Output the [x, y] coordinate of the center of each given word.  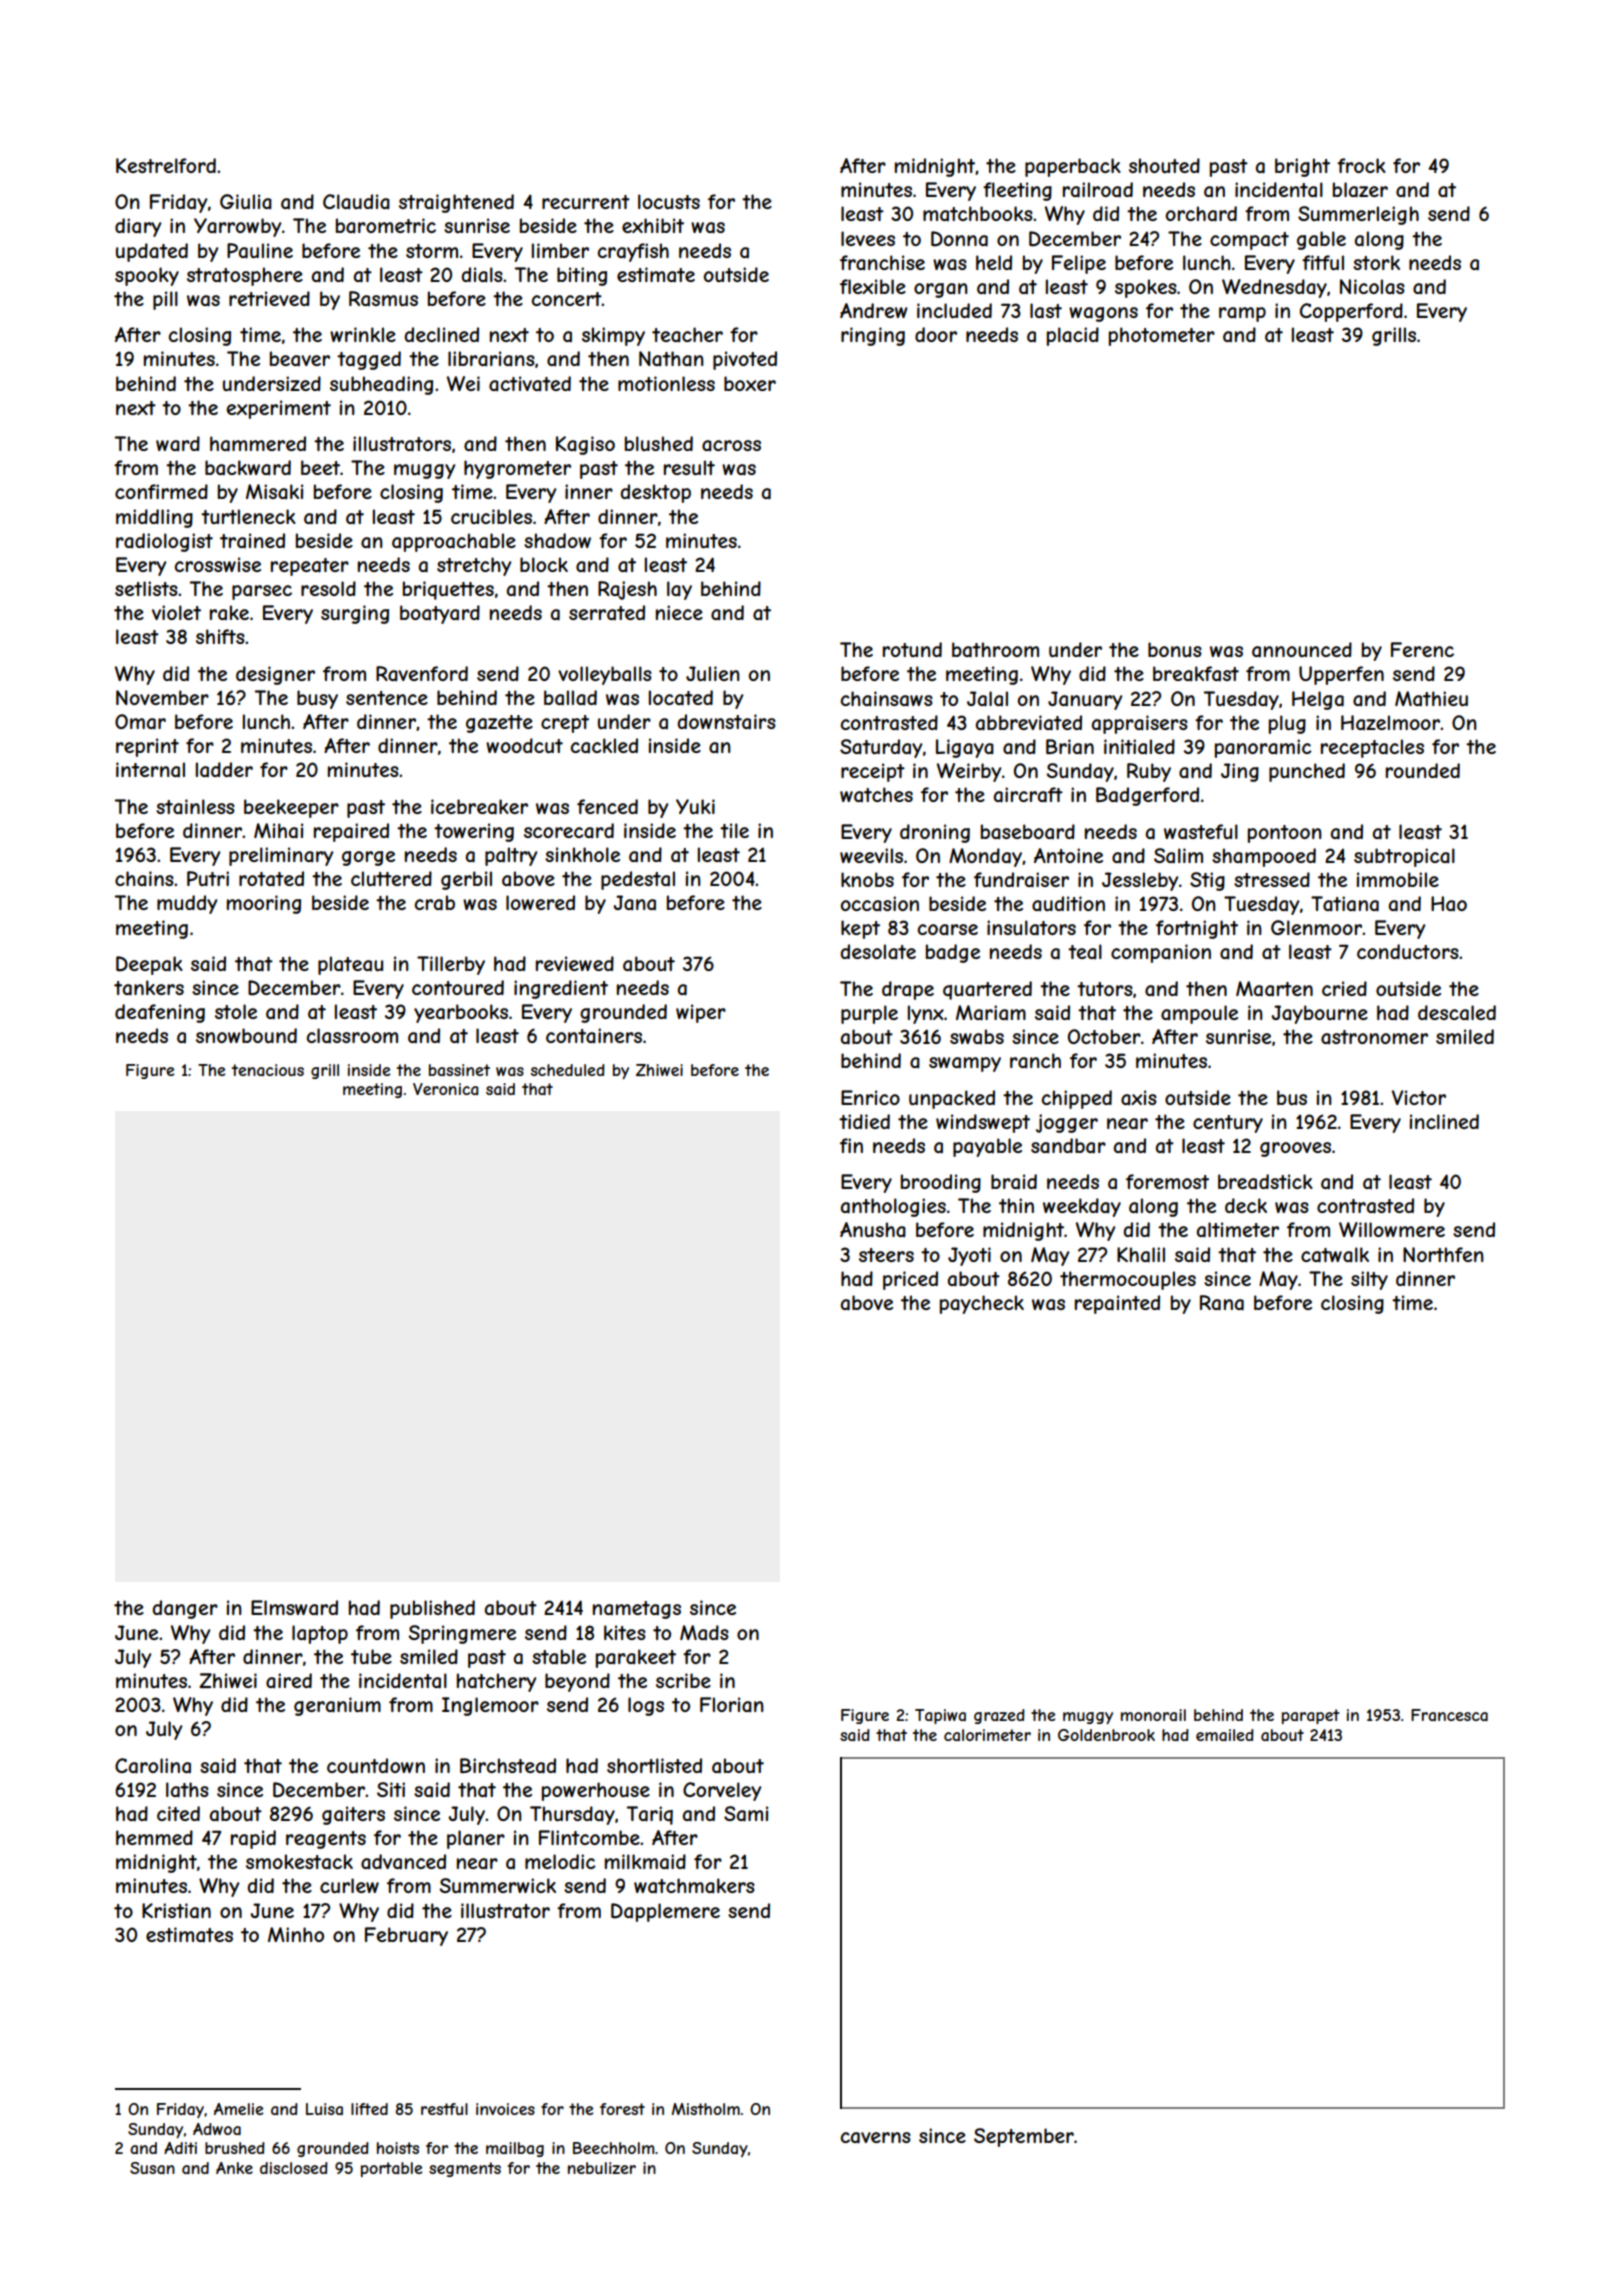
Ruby [1149, 772]
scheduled [568, 1070]
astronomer [1374, 1037]
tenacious [268, 1070]
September [1024, 2137]
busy [317, 699]
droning [935, 833]
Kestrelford [166, 165]
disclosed [294, 2168]
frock [1361, 165]
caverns [876, 2138]
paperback [1073, 167]
